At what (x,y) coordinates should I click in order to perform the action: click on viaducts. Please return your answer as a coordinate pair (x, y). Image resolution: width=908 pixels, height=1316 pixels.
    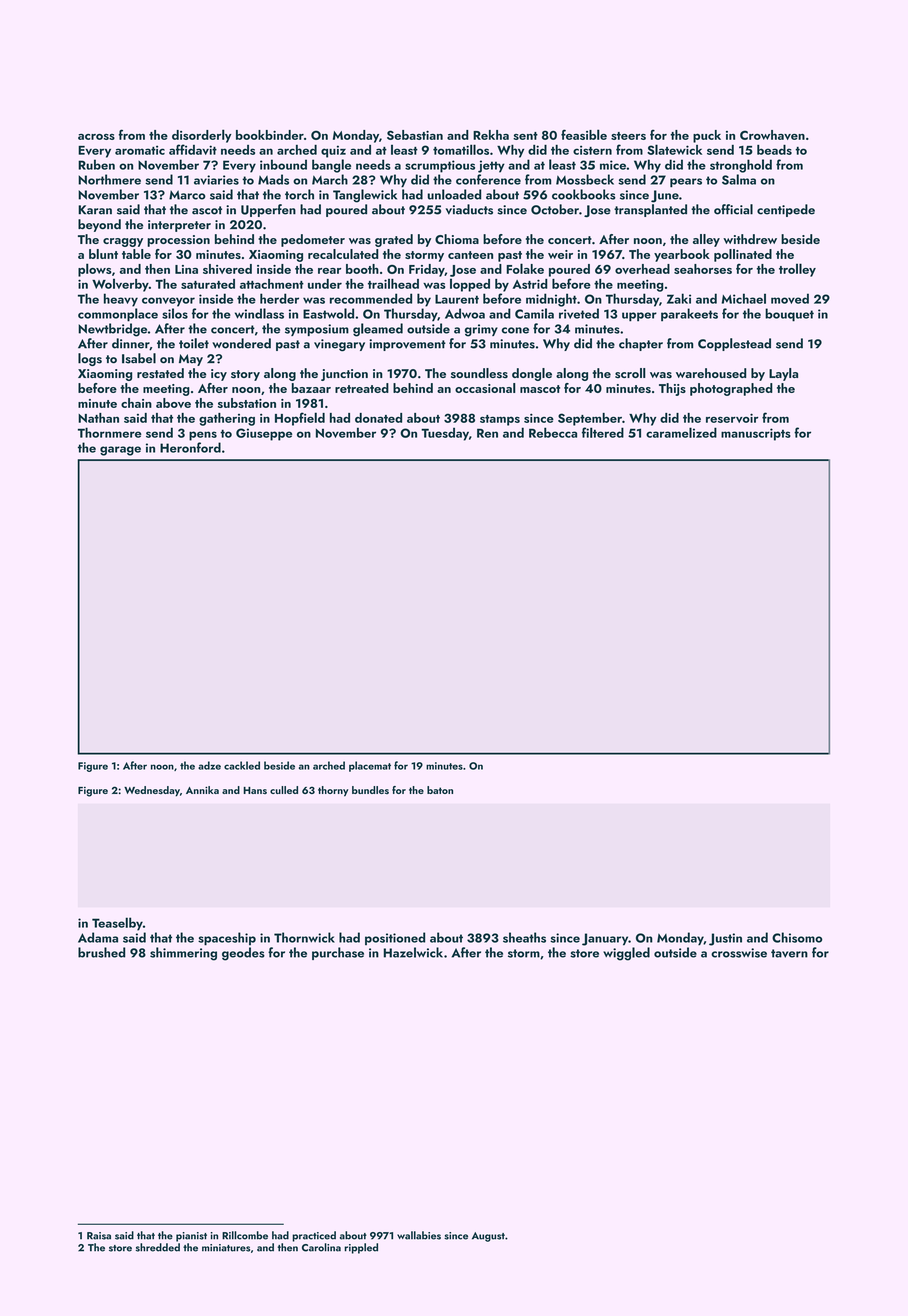
    Looking at the image, I should click on (469, 209).
